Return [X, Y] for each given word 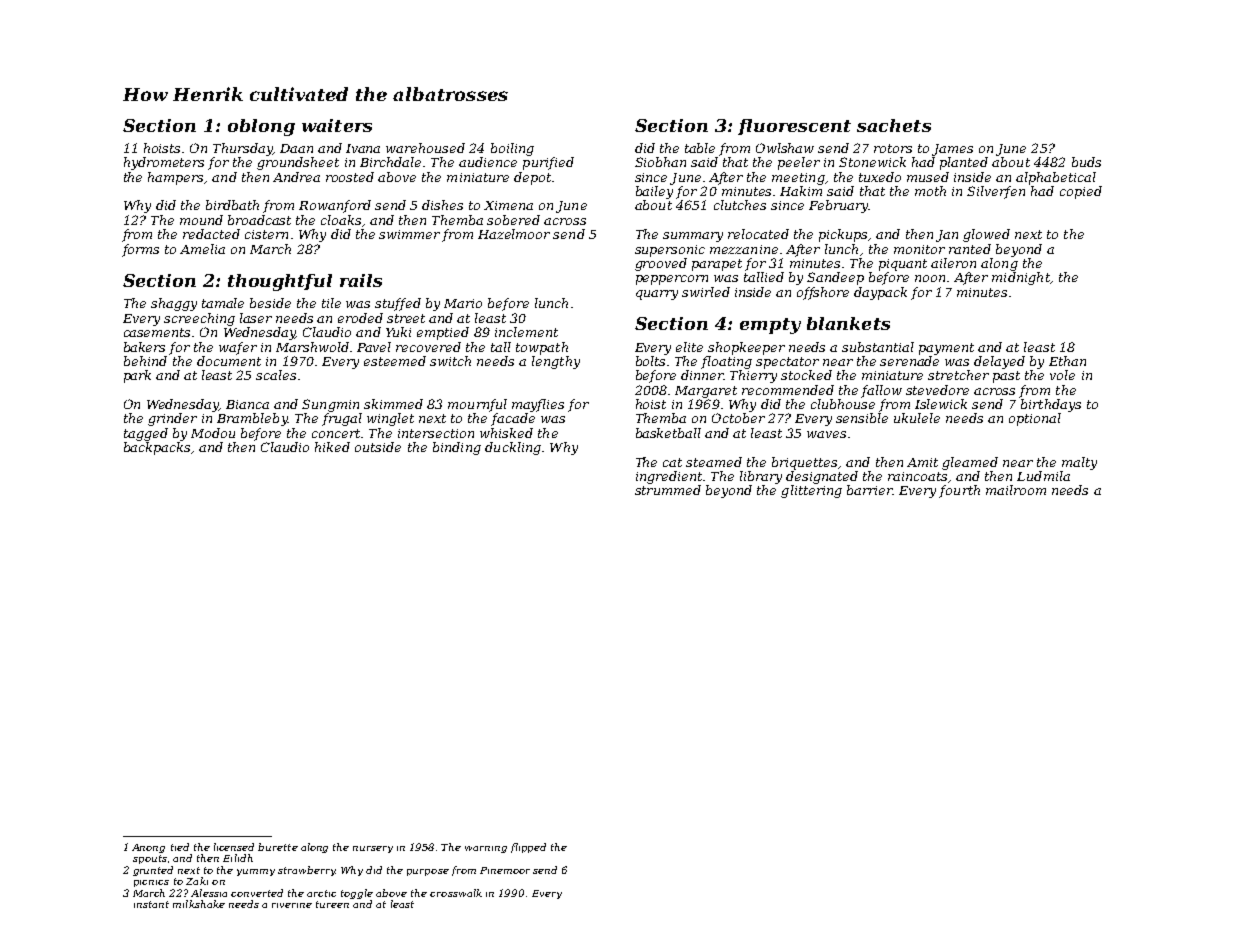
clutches [740, 205]
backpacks [157, 448]
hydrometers [164, 163]
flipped [528, 848]
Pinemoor [505, 870]
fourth [959, 491]
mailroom [1016, 490]
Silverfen [996, 192]
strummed [668, 490]
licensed [234, 847]
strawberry [306, 871]
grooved [661, 264]
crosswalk [456, 893]
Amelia [202, 249]
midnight [1021, 278]
